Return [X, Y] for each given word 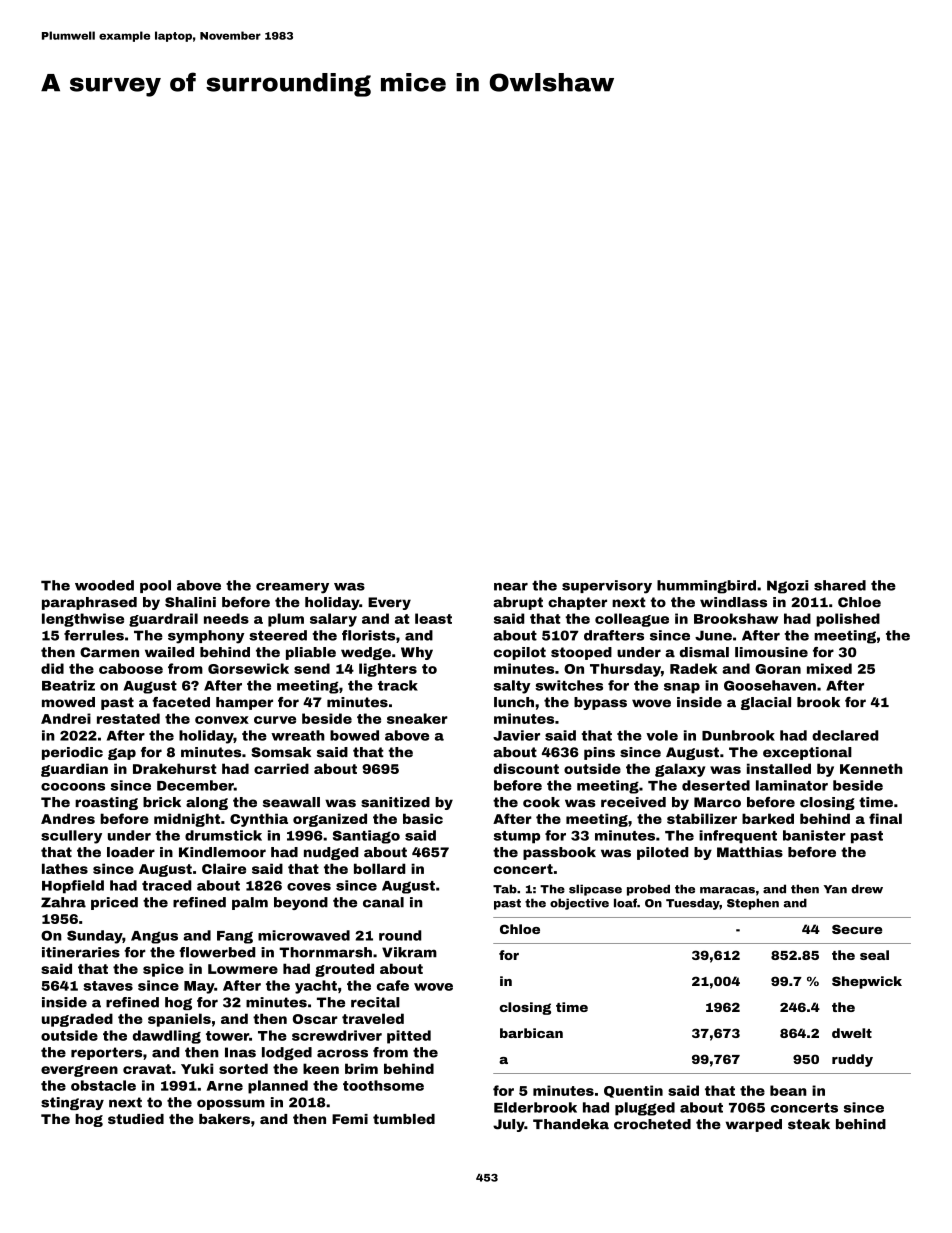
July [509, 1125]
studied [136, 1119]
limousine [771, 652]
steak [809, 1124]
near [511, 587]
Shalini [190, 602]
